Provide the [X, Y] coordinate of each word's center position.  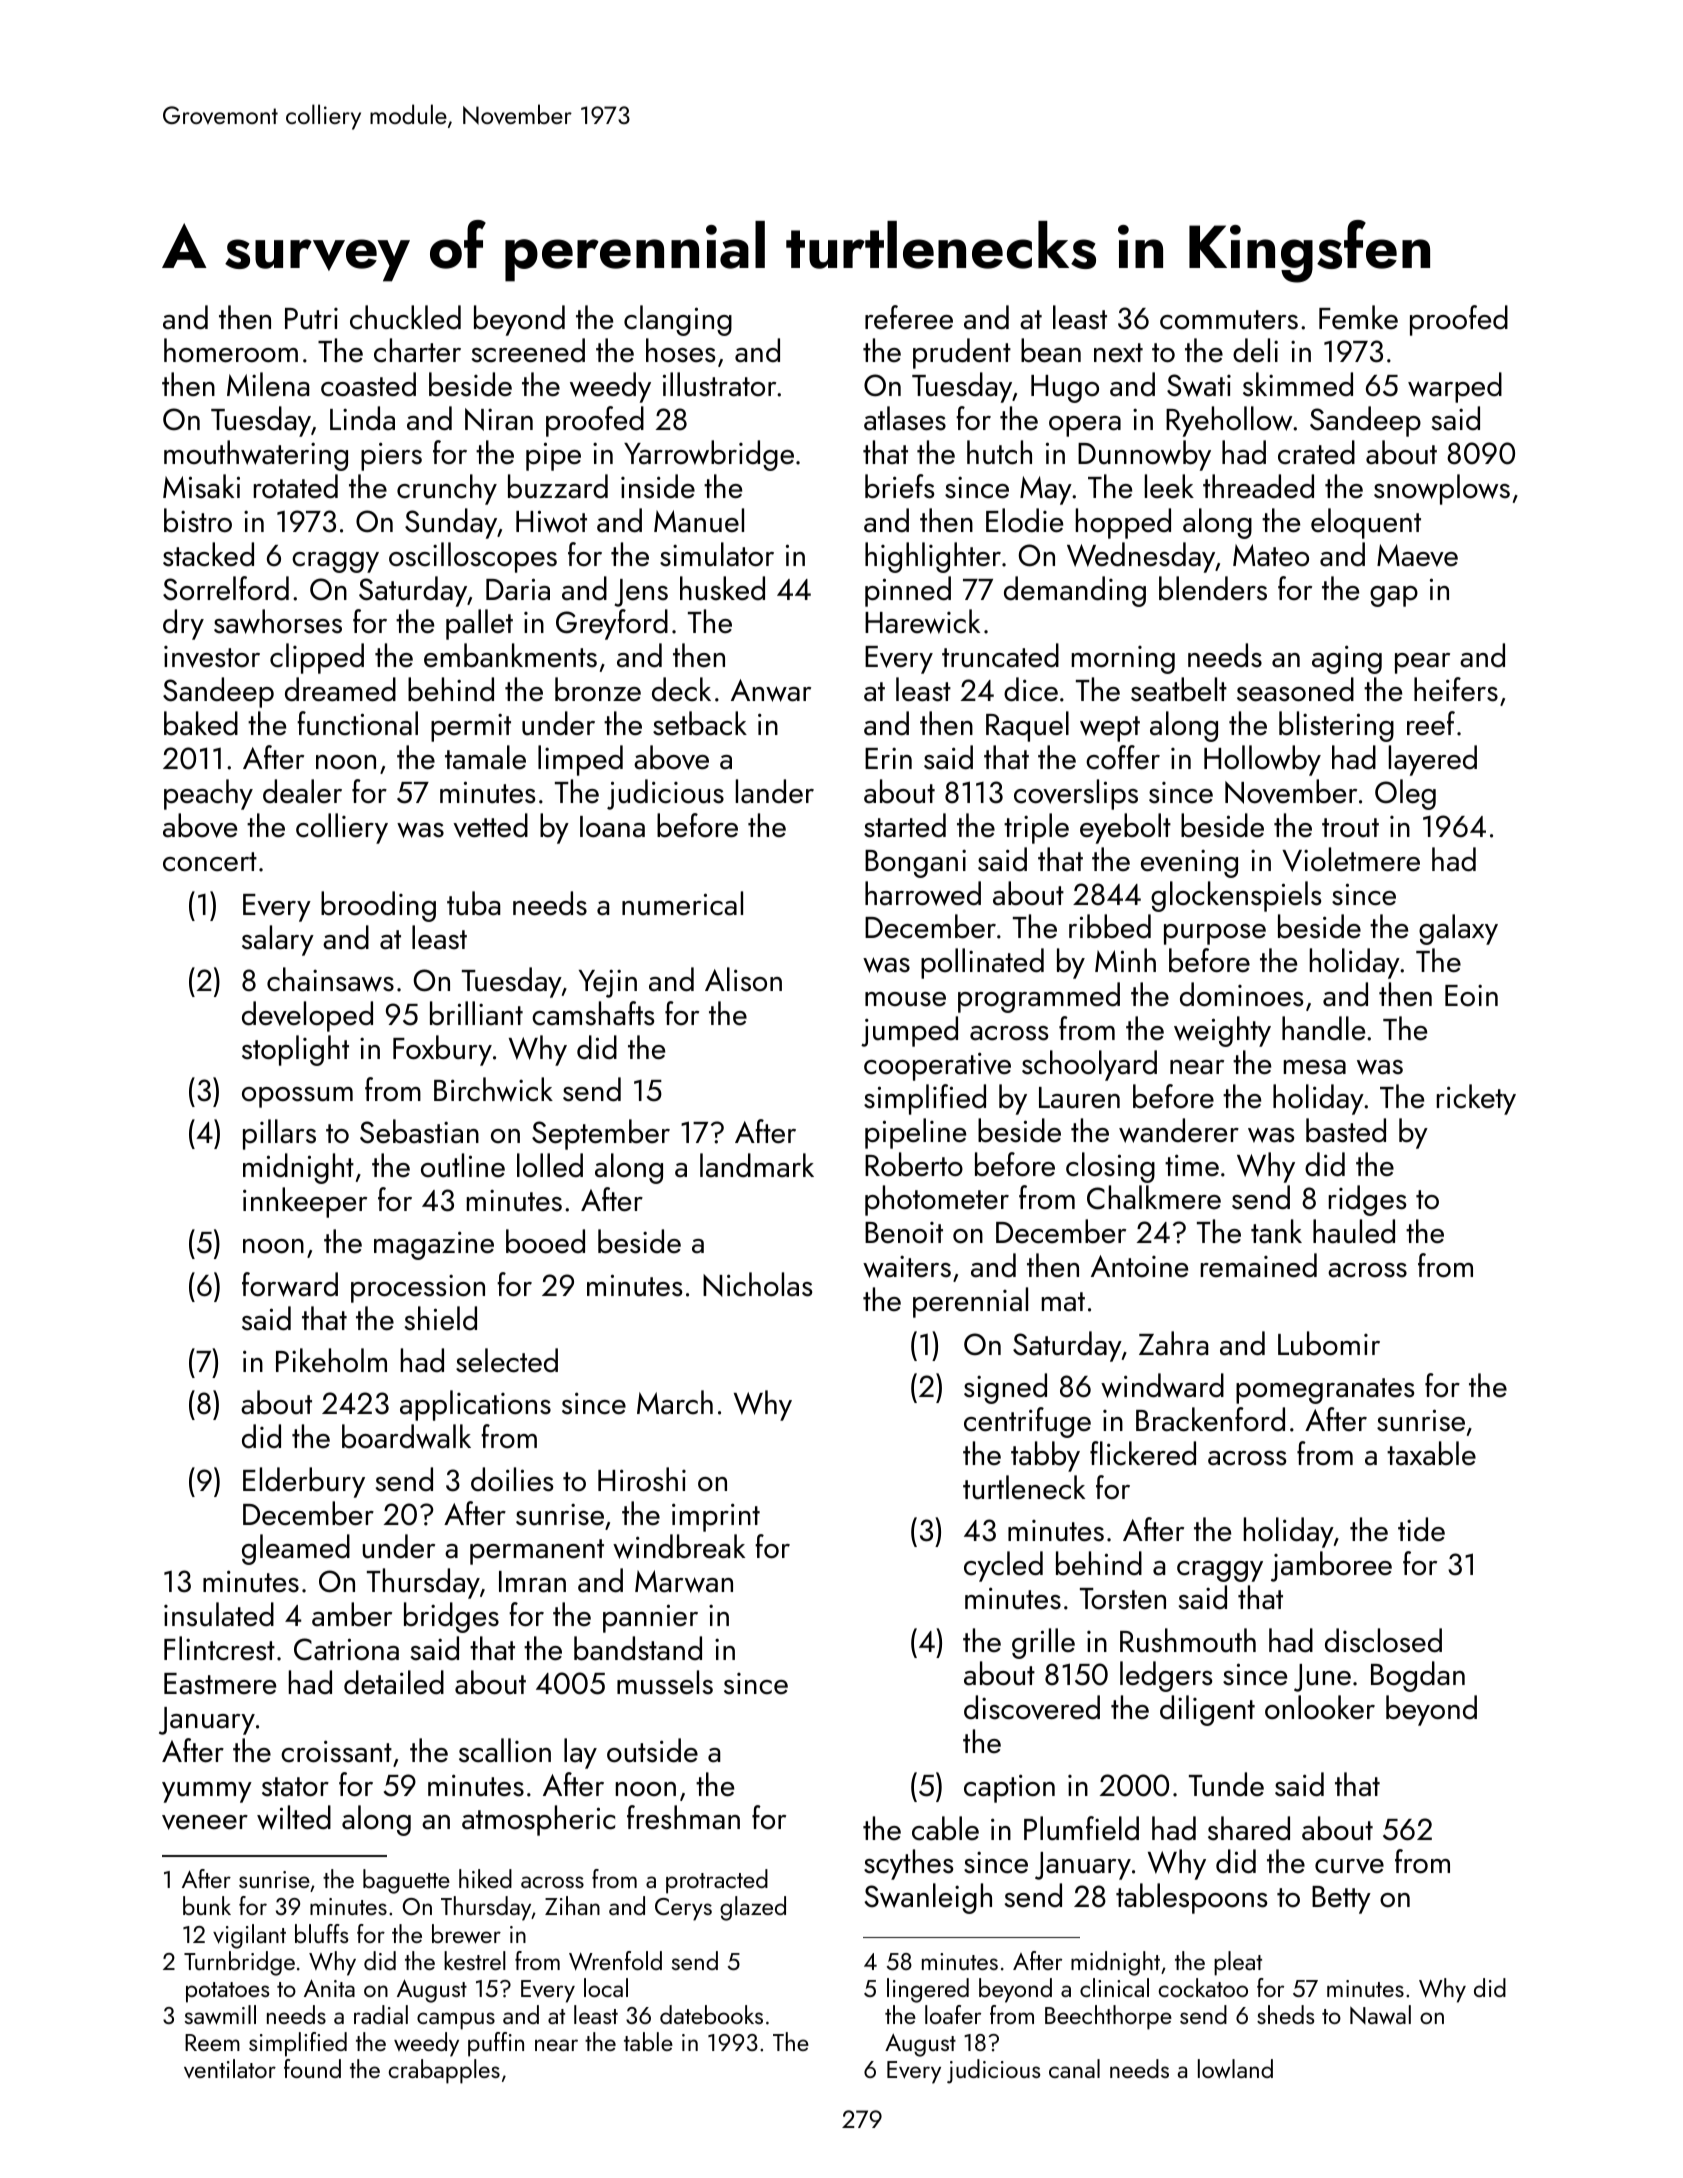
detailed [394, 1682]
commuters [1229, 320]
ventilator [230, 2068]
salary [278, 940]
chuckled [405, 317]
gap [1394, 596]
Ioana [612, 827]
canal [1074, 2068]
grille [1043, 1643]
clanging [678, 320]
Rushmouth [1188, 1640]
